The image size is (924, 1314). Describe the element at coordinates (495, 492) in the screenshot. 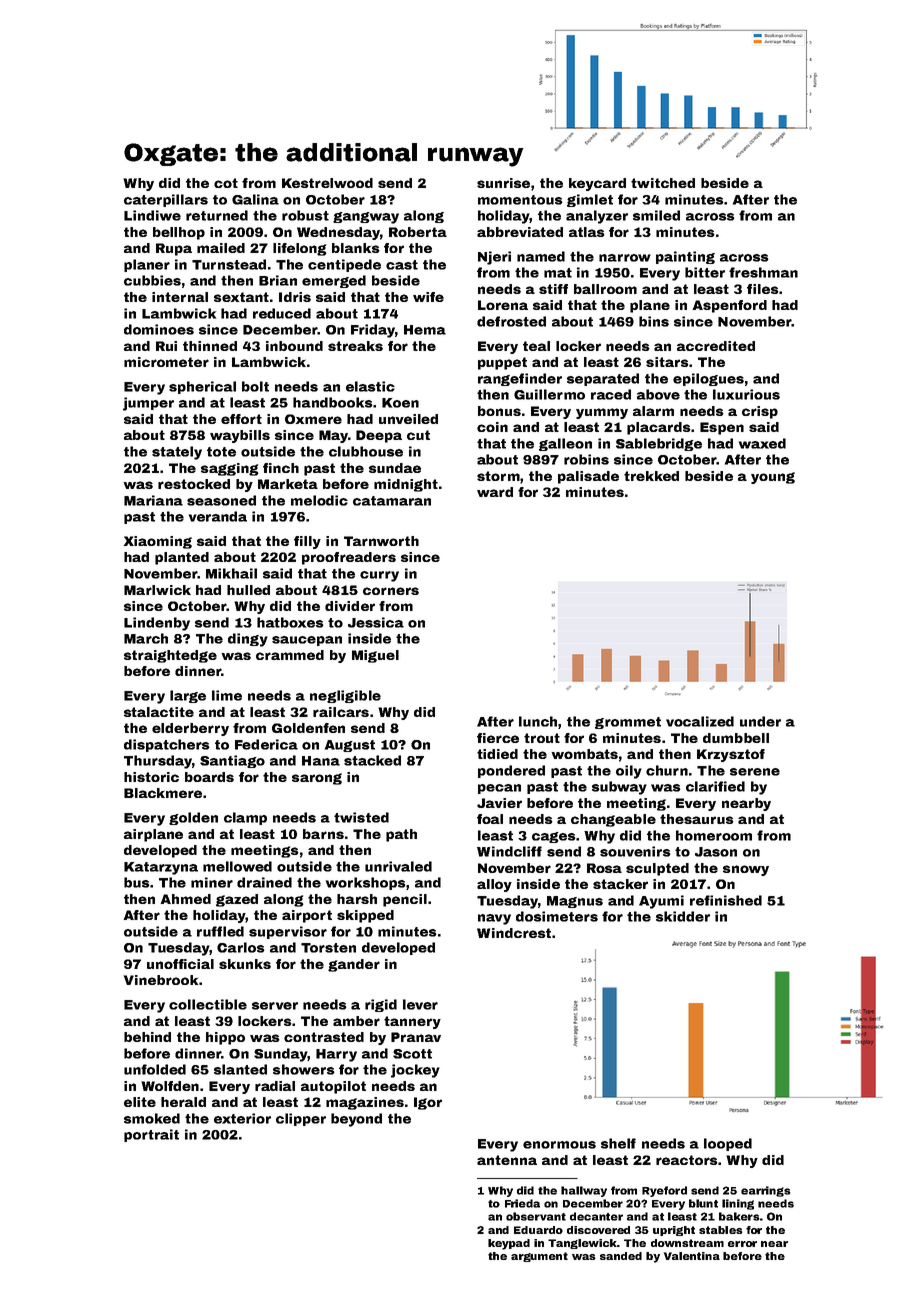

I see `ward` at that location.
